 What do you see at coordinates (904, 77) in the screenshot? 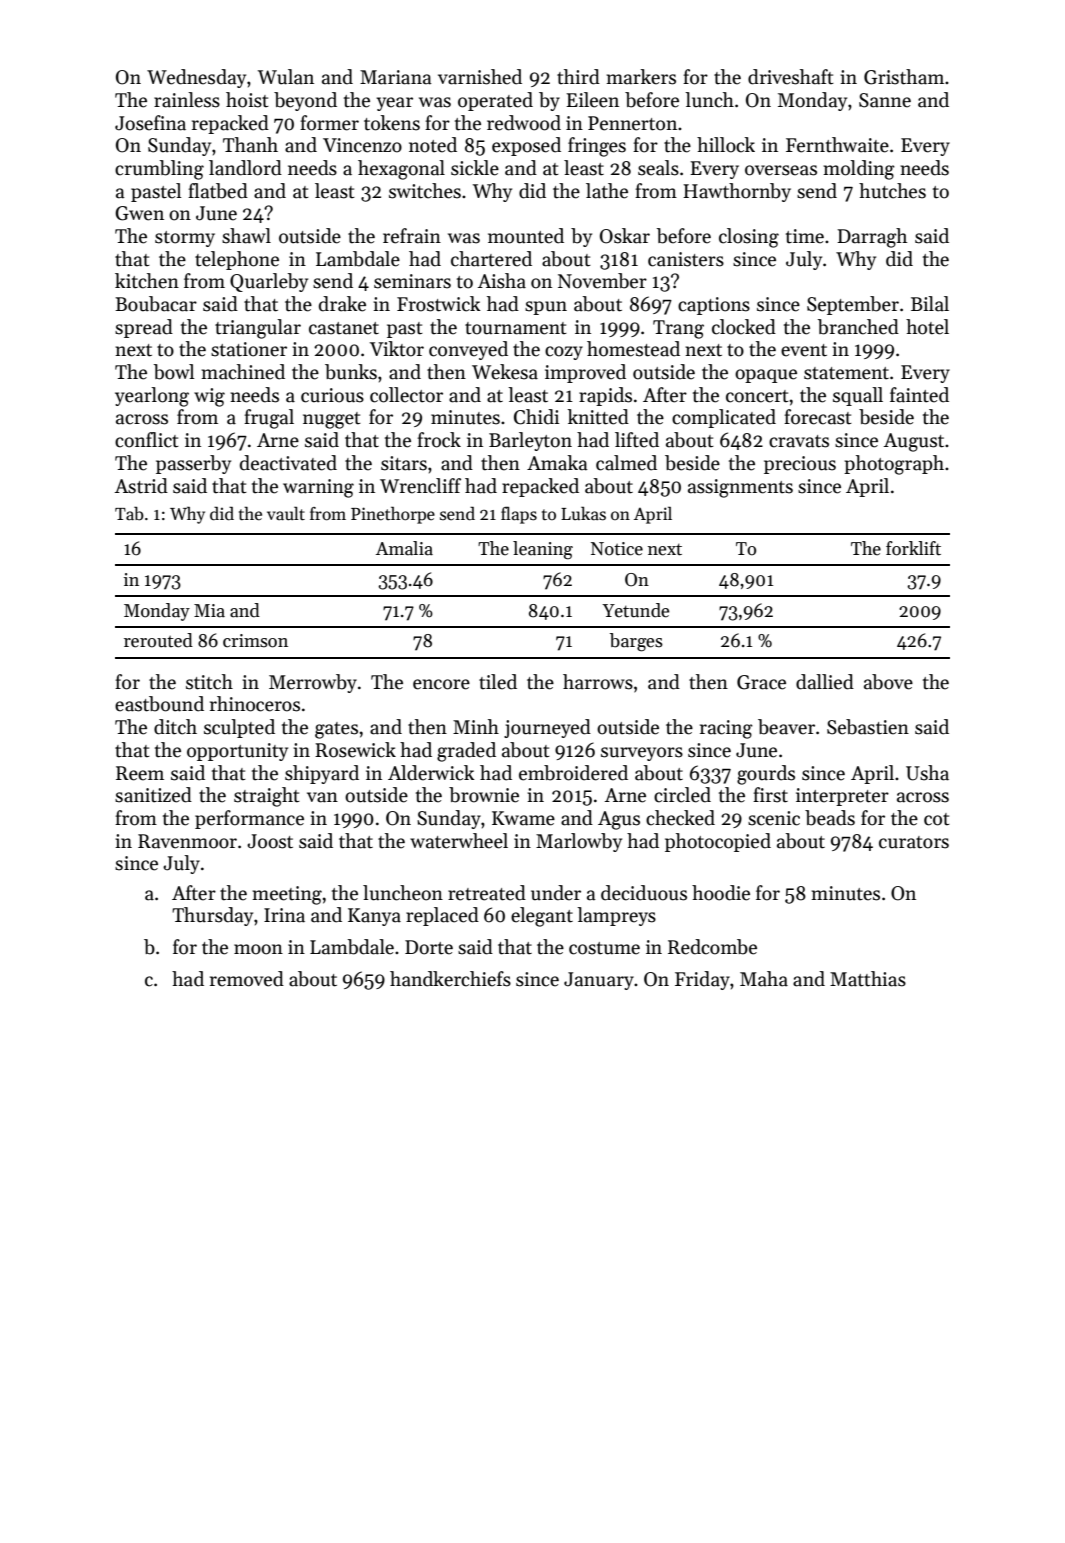
I see `Gristham` at bounding box center [904, 77].
